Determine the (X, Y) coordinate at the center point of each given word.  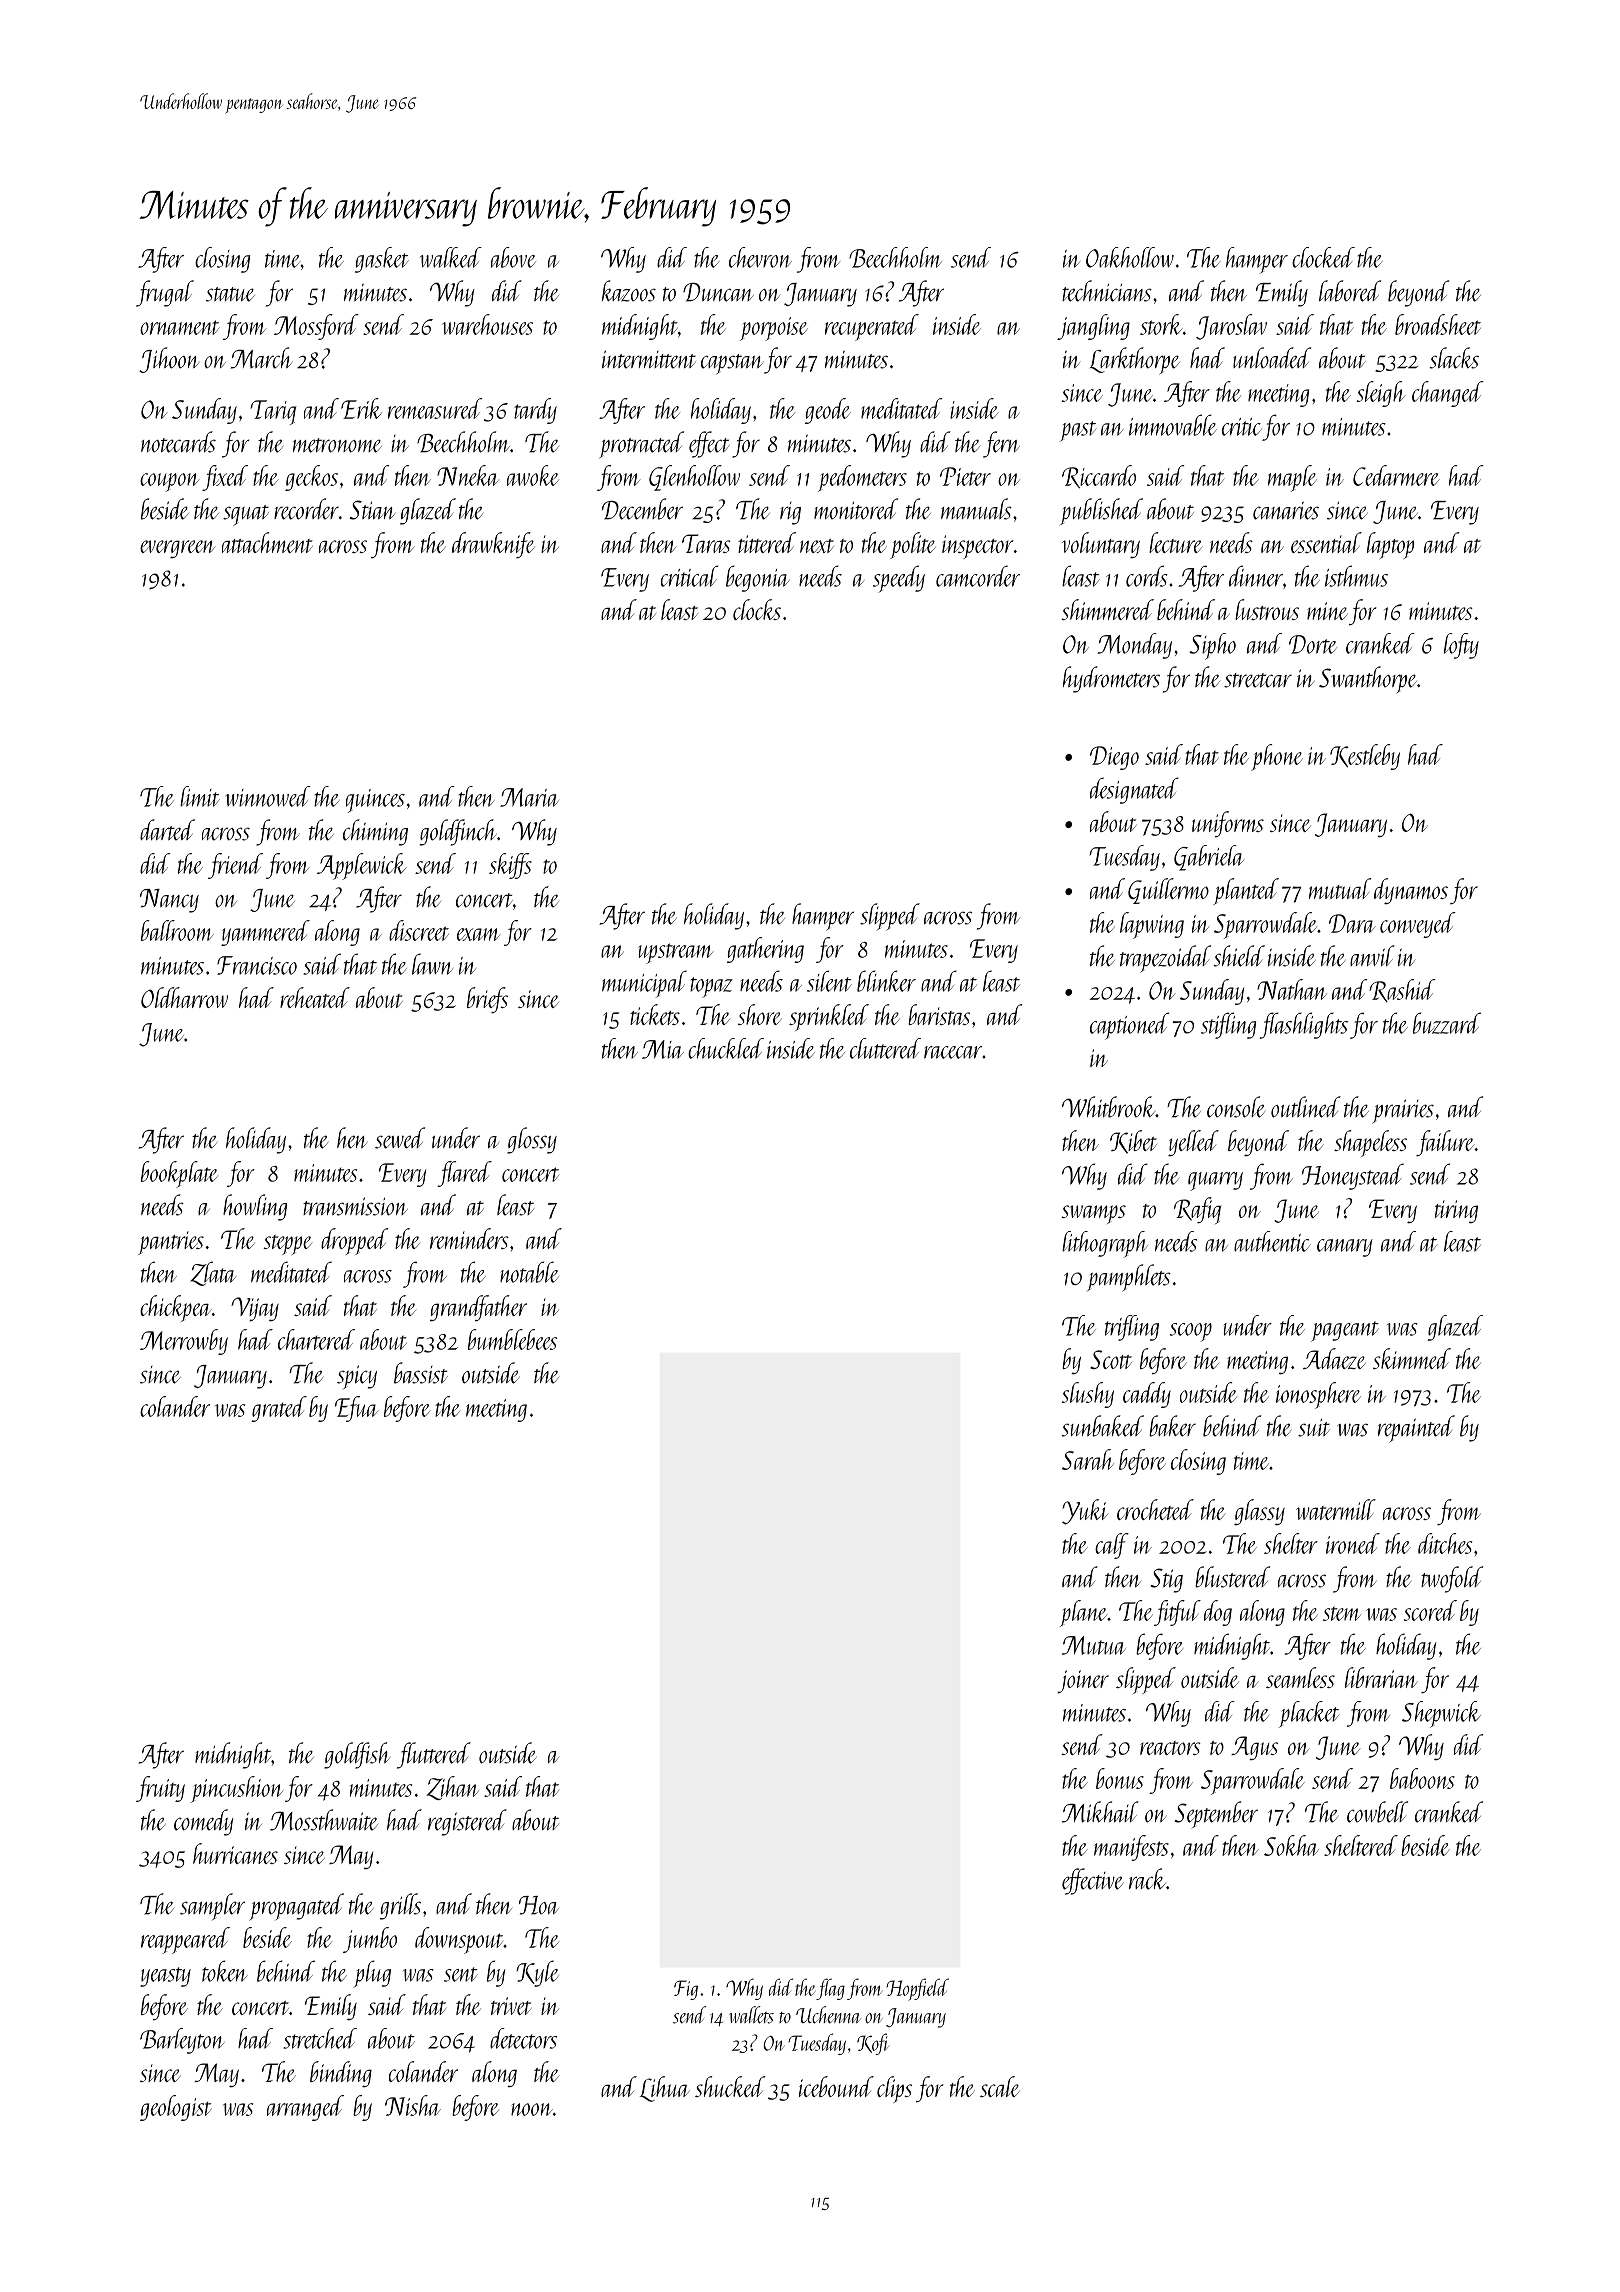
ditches (1445, 1543)
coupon (169, 482)
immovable (1173, 425)
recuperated (872, 327)
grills (400, 1906)
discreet (419, 930)
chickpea (176, 1308)
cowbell (1377, 1812)
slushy (1088, 1395)
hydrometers (1111, 679)
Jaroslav (1231, 327)
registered (467, 1822)
